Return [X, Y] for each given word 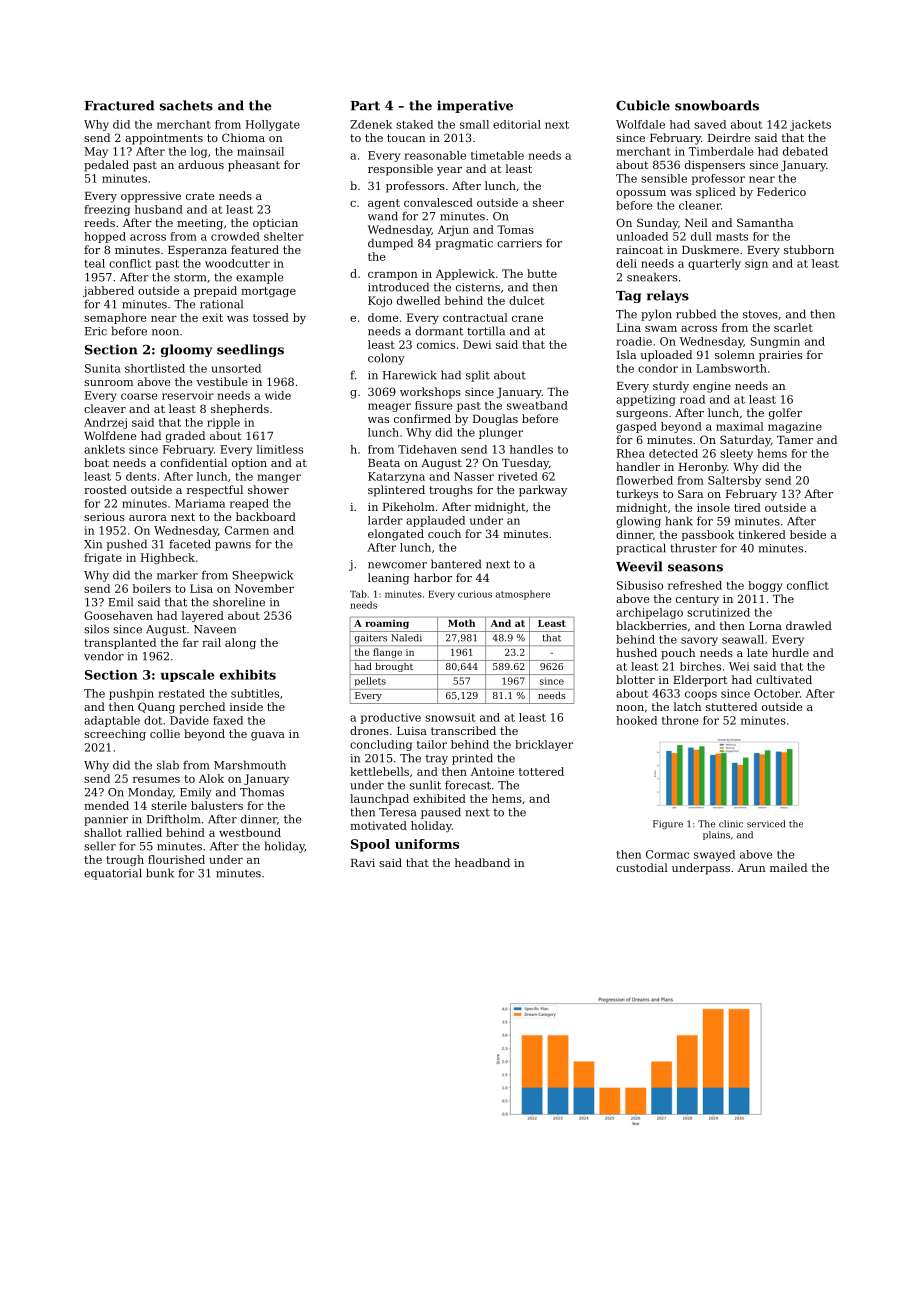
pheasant [254, 166]
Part [365, 106]
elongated [396, 535]
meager [389, 407]
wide [278, 395]
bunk [160, 873]
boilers [151, 588]
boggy [765, 586]
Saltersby [734, 481]
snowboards [717, 105]
